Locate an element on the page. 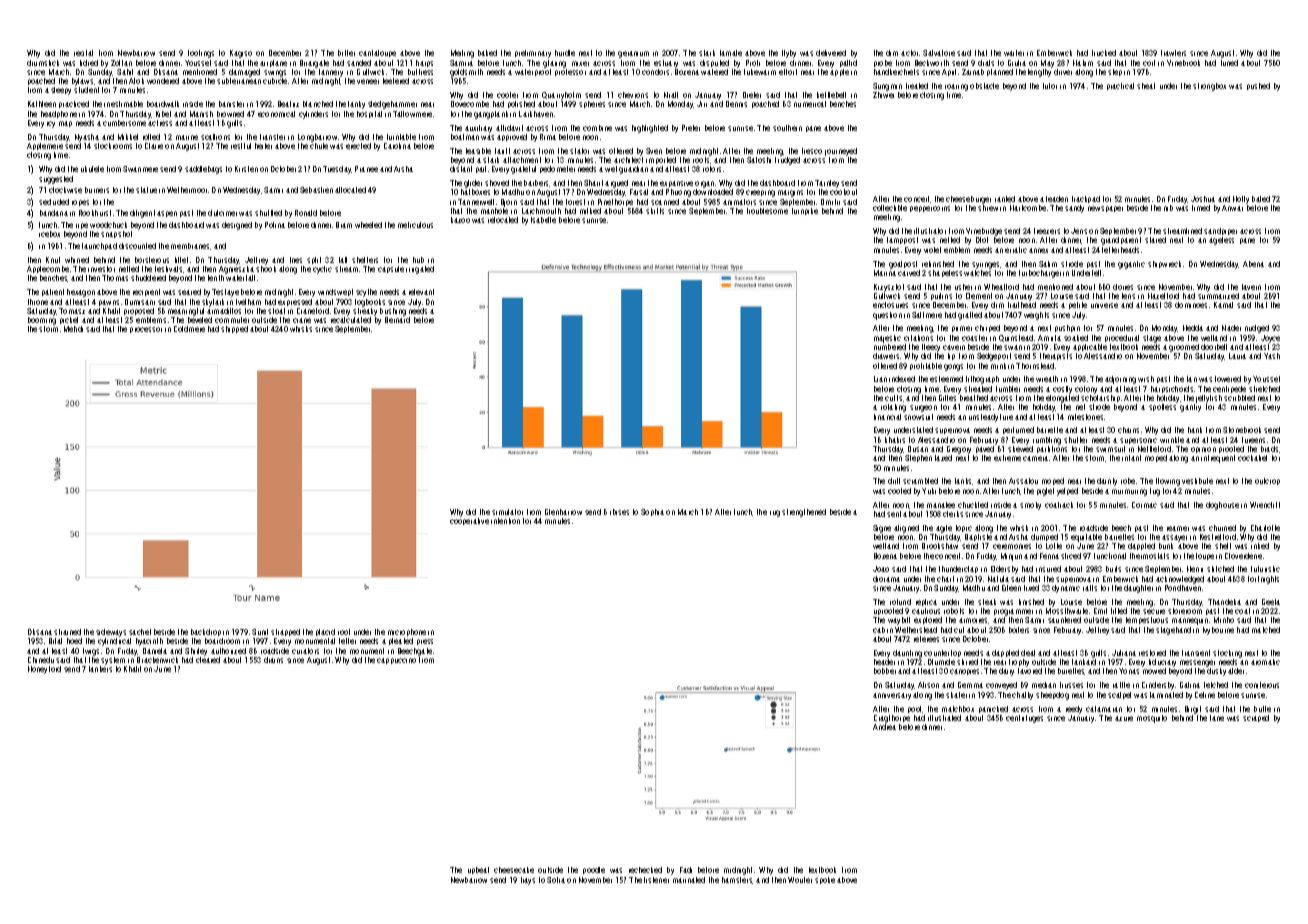 The height and width of the document is (924, 1308). unsteady is located at coordinates (983, 418).
